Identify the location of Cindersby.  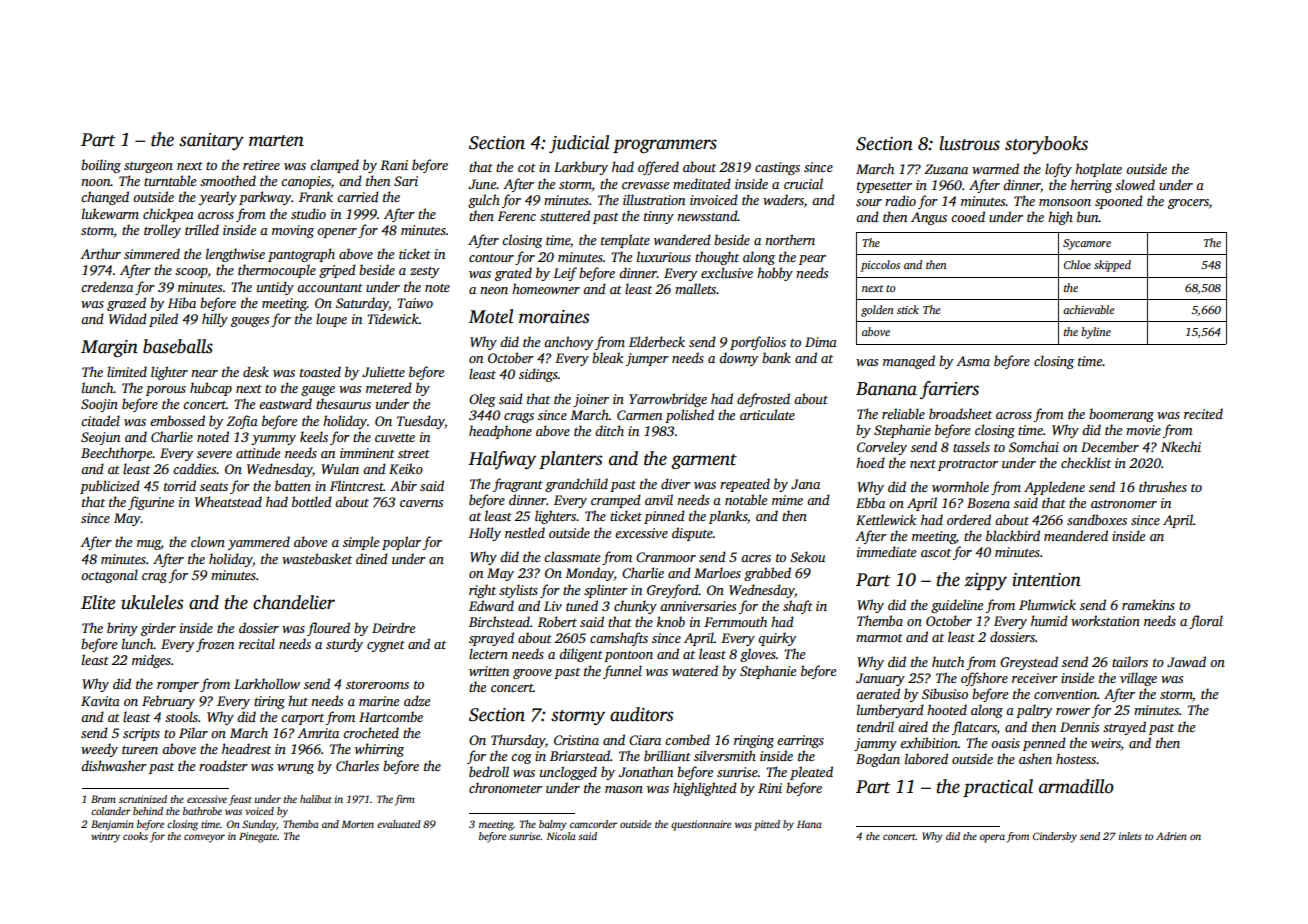
(1055, 837).
